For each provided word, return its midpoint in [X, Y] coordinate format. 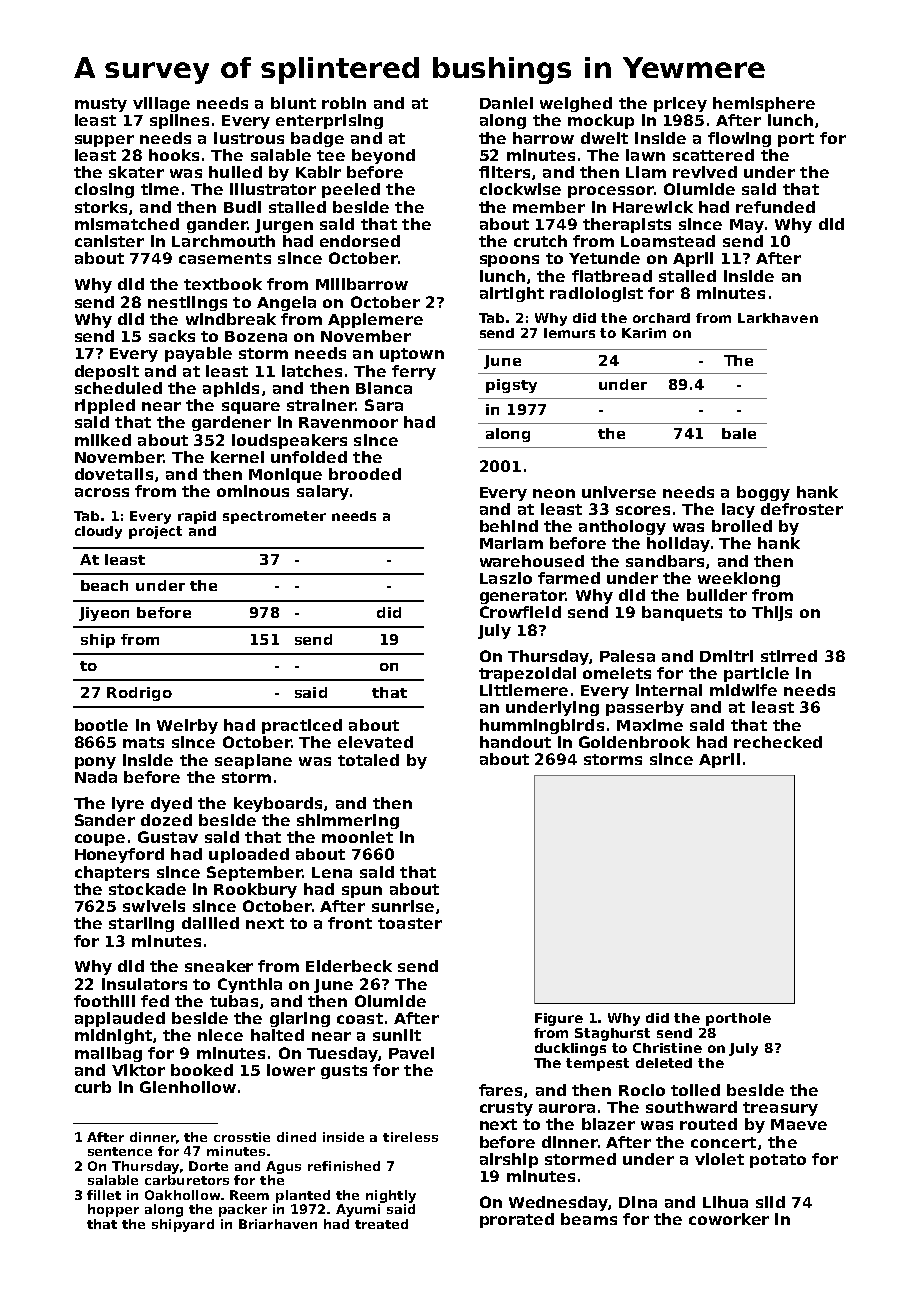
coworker [729, 1219]
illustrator [273, 189]
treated [381, 1224]
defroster [802, 509]
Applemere [375, 320]
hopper [113, 1210]
